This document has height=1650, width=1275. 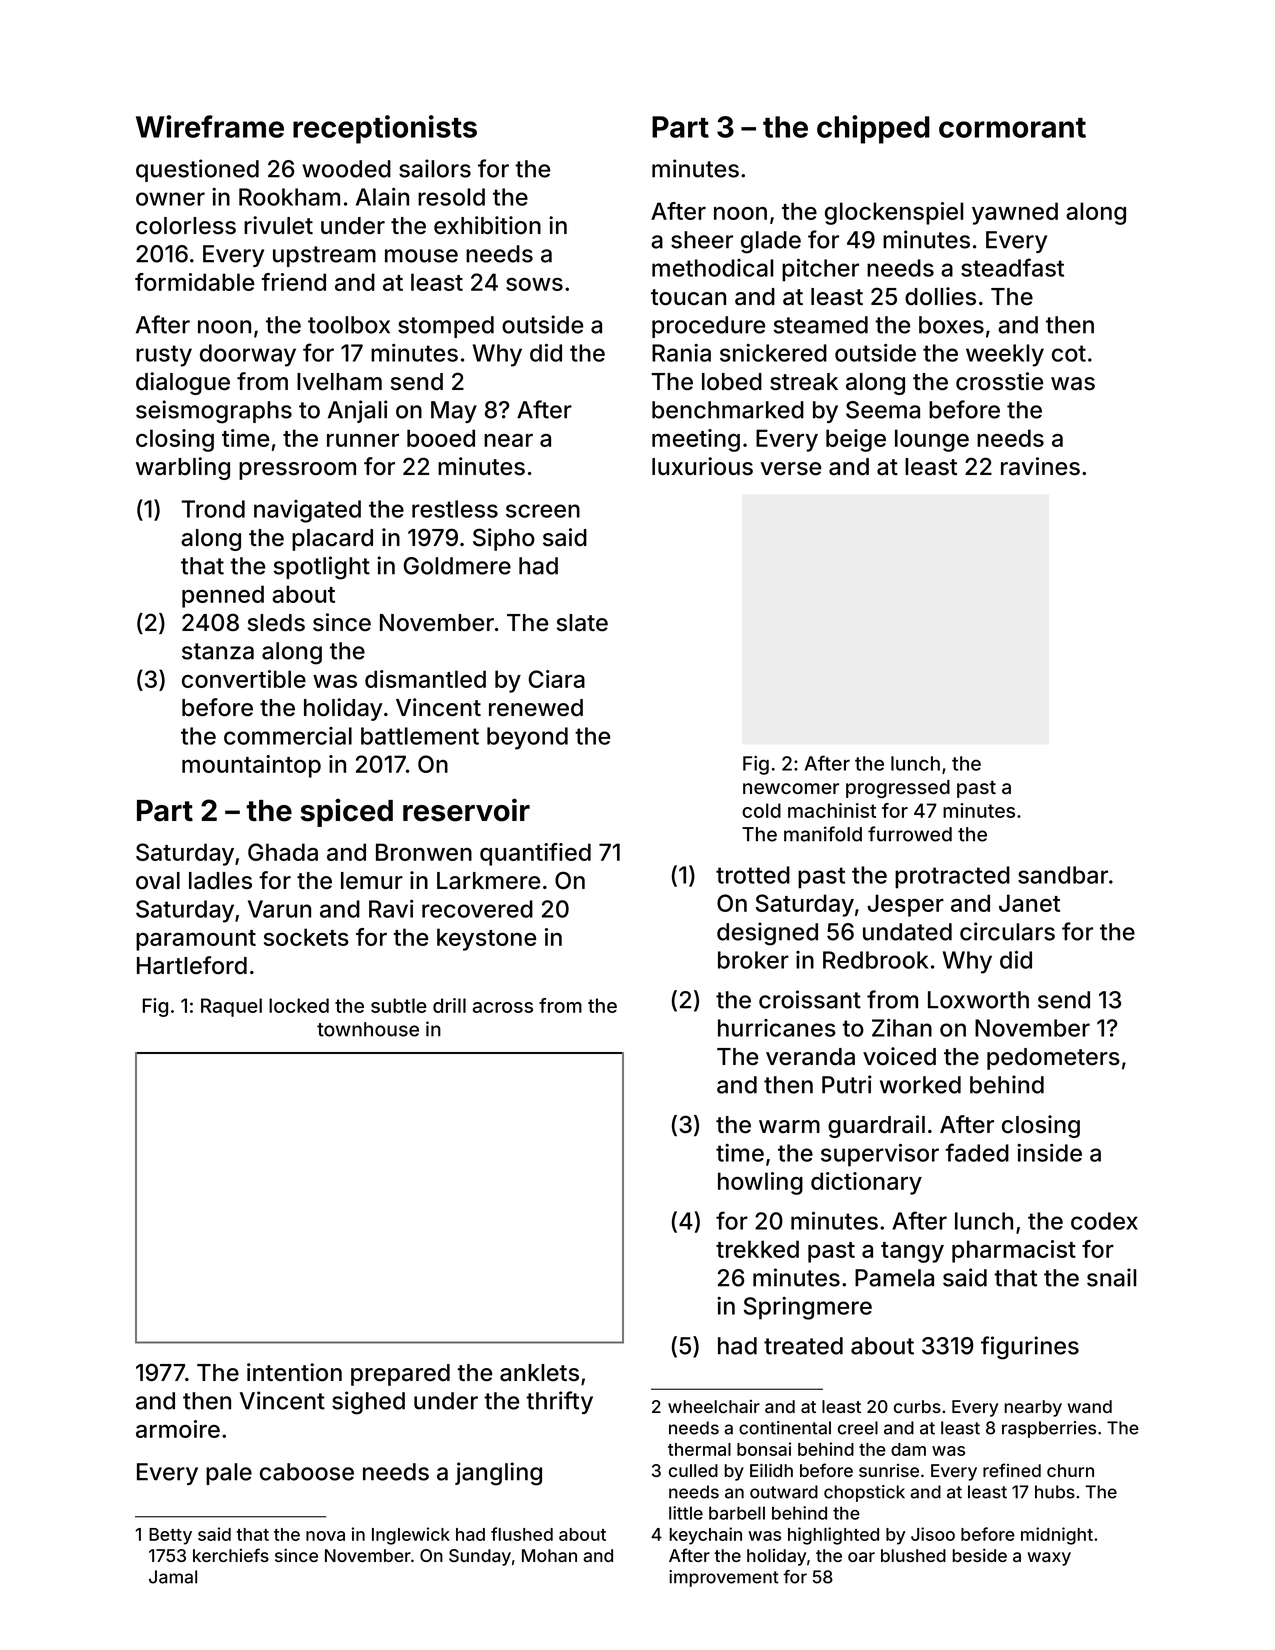 What do you see at coordinates (681, 353) in the document?
I see `Rania` at bounding box center [681, 353].
